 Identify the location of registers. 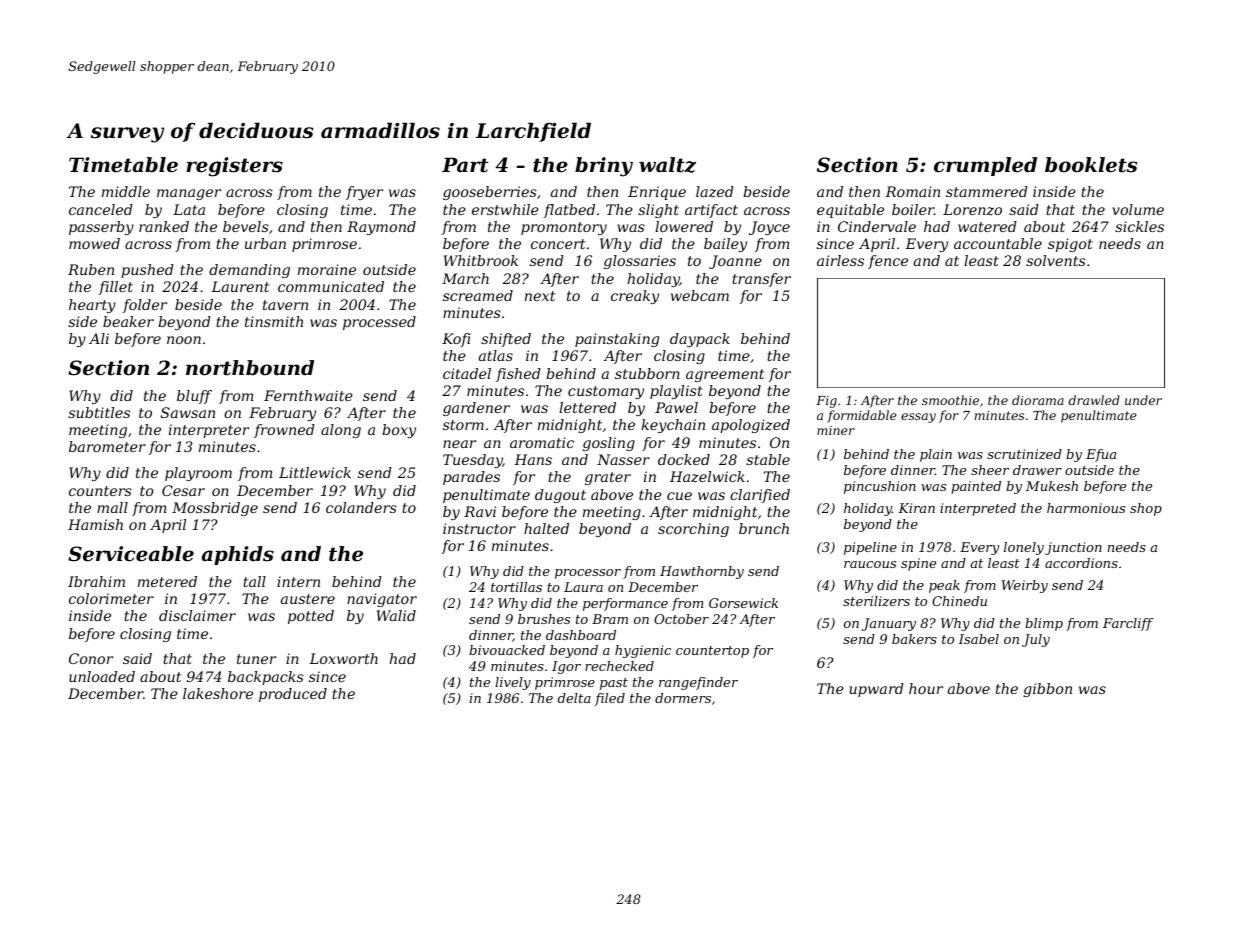
(234, 167).
